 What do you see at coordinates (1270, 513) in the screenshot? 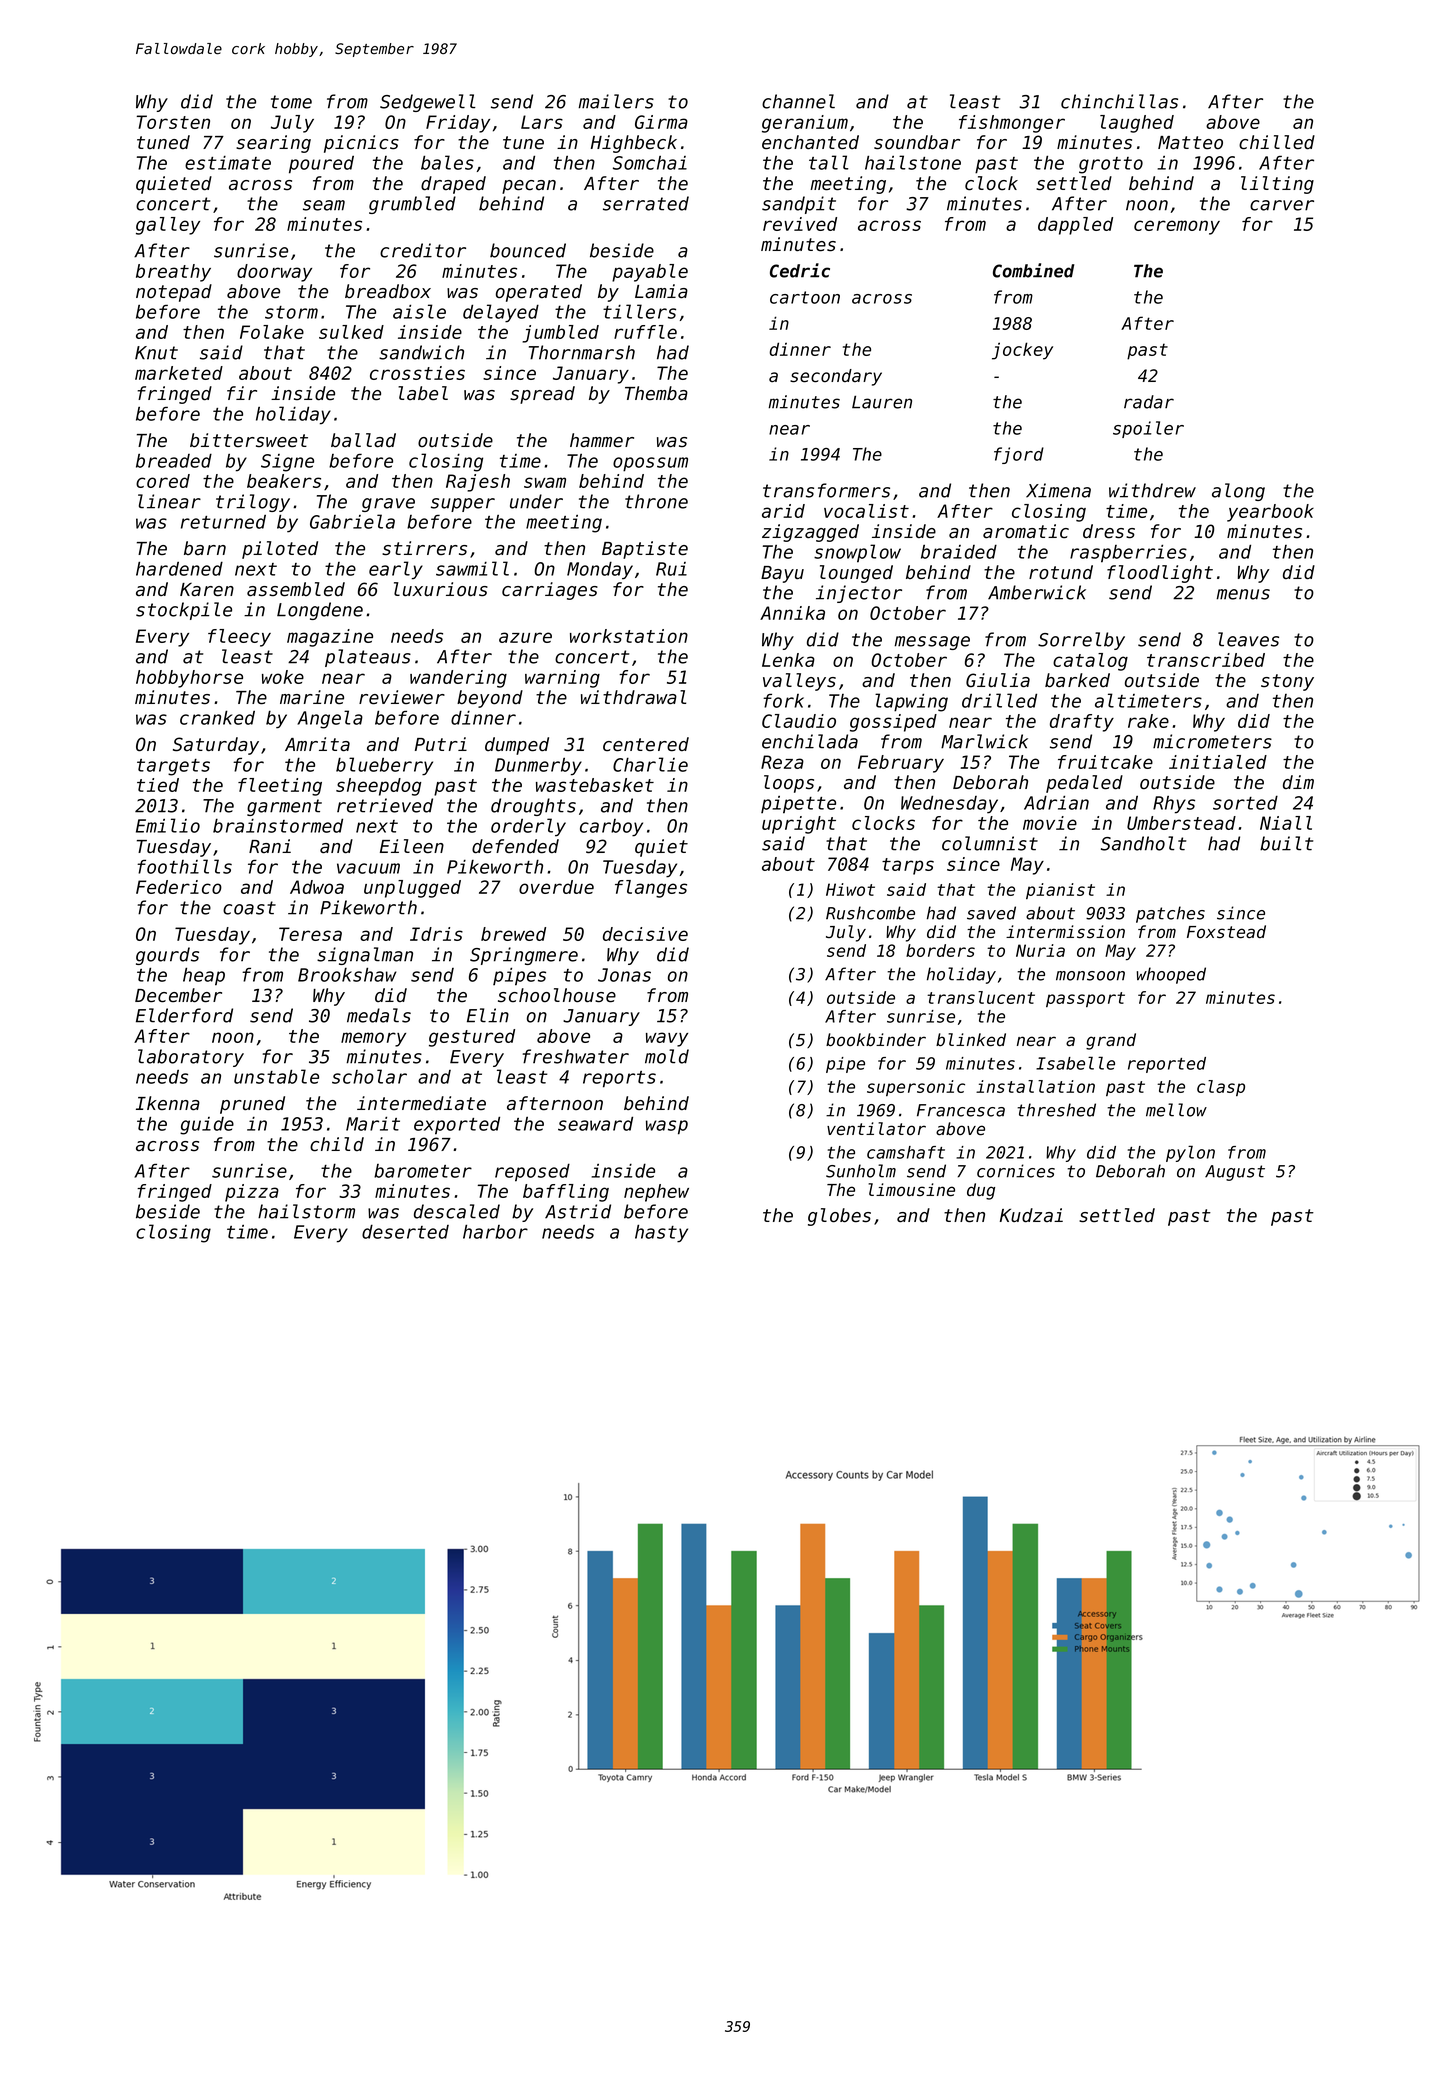
I see `yearbook` at bounding box center [1270, 513].
